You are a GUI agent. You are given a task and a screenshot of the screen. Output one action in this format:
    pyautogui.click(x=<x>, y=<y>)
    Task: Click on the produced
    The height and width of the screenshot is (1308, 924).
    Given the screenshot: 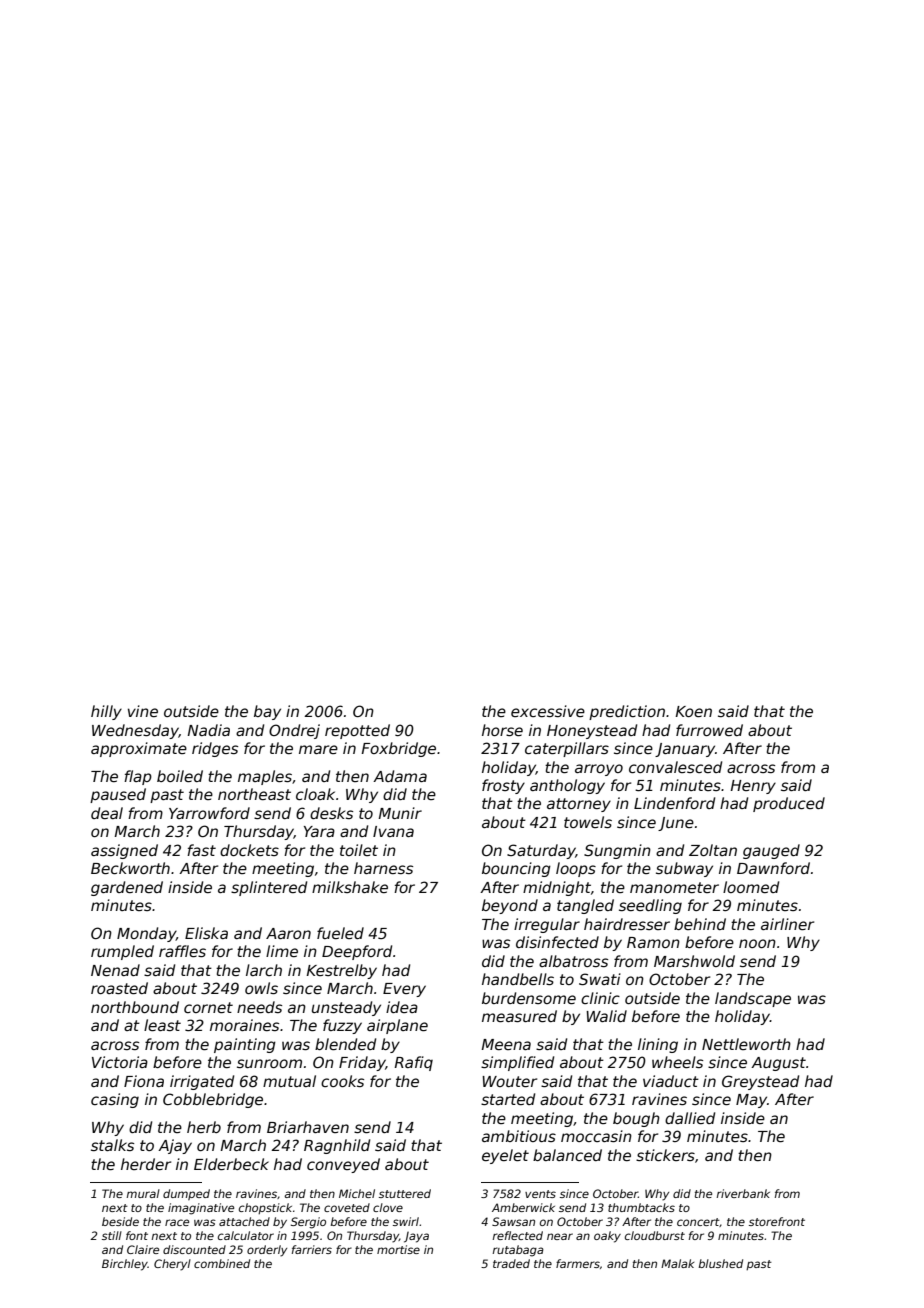 What is the action you would take?
    pyautogui.click(x=789, y=804)
